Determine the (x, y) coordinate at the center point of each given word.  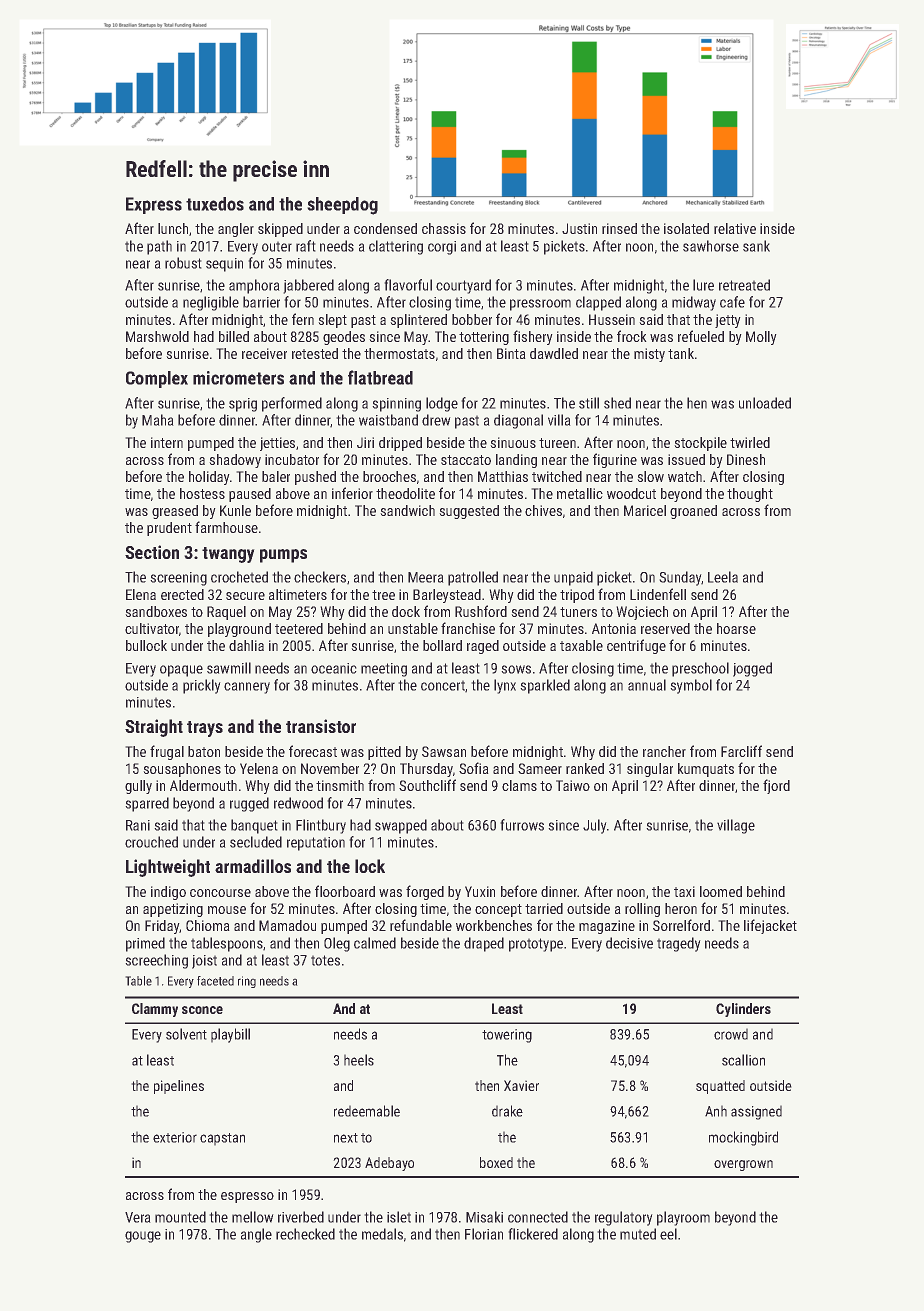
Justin (579, 228)
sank (756, 246)
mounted (180, 1217)
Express (154, 205)
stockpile (700, 444)
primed (145, 944)
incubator (292, 459)
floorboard (345, 891)
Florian (484, 1234)
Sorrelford (681, 925)
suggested (469, 512)
